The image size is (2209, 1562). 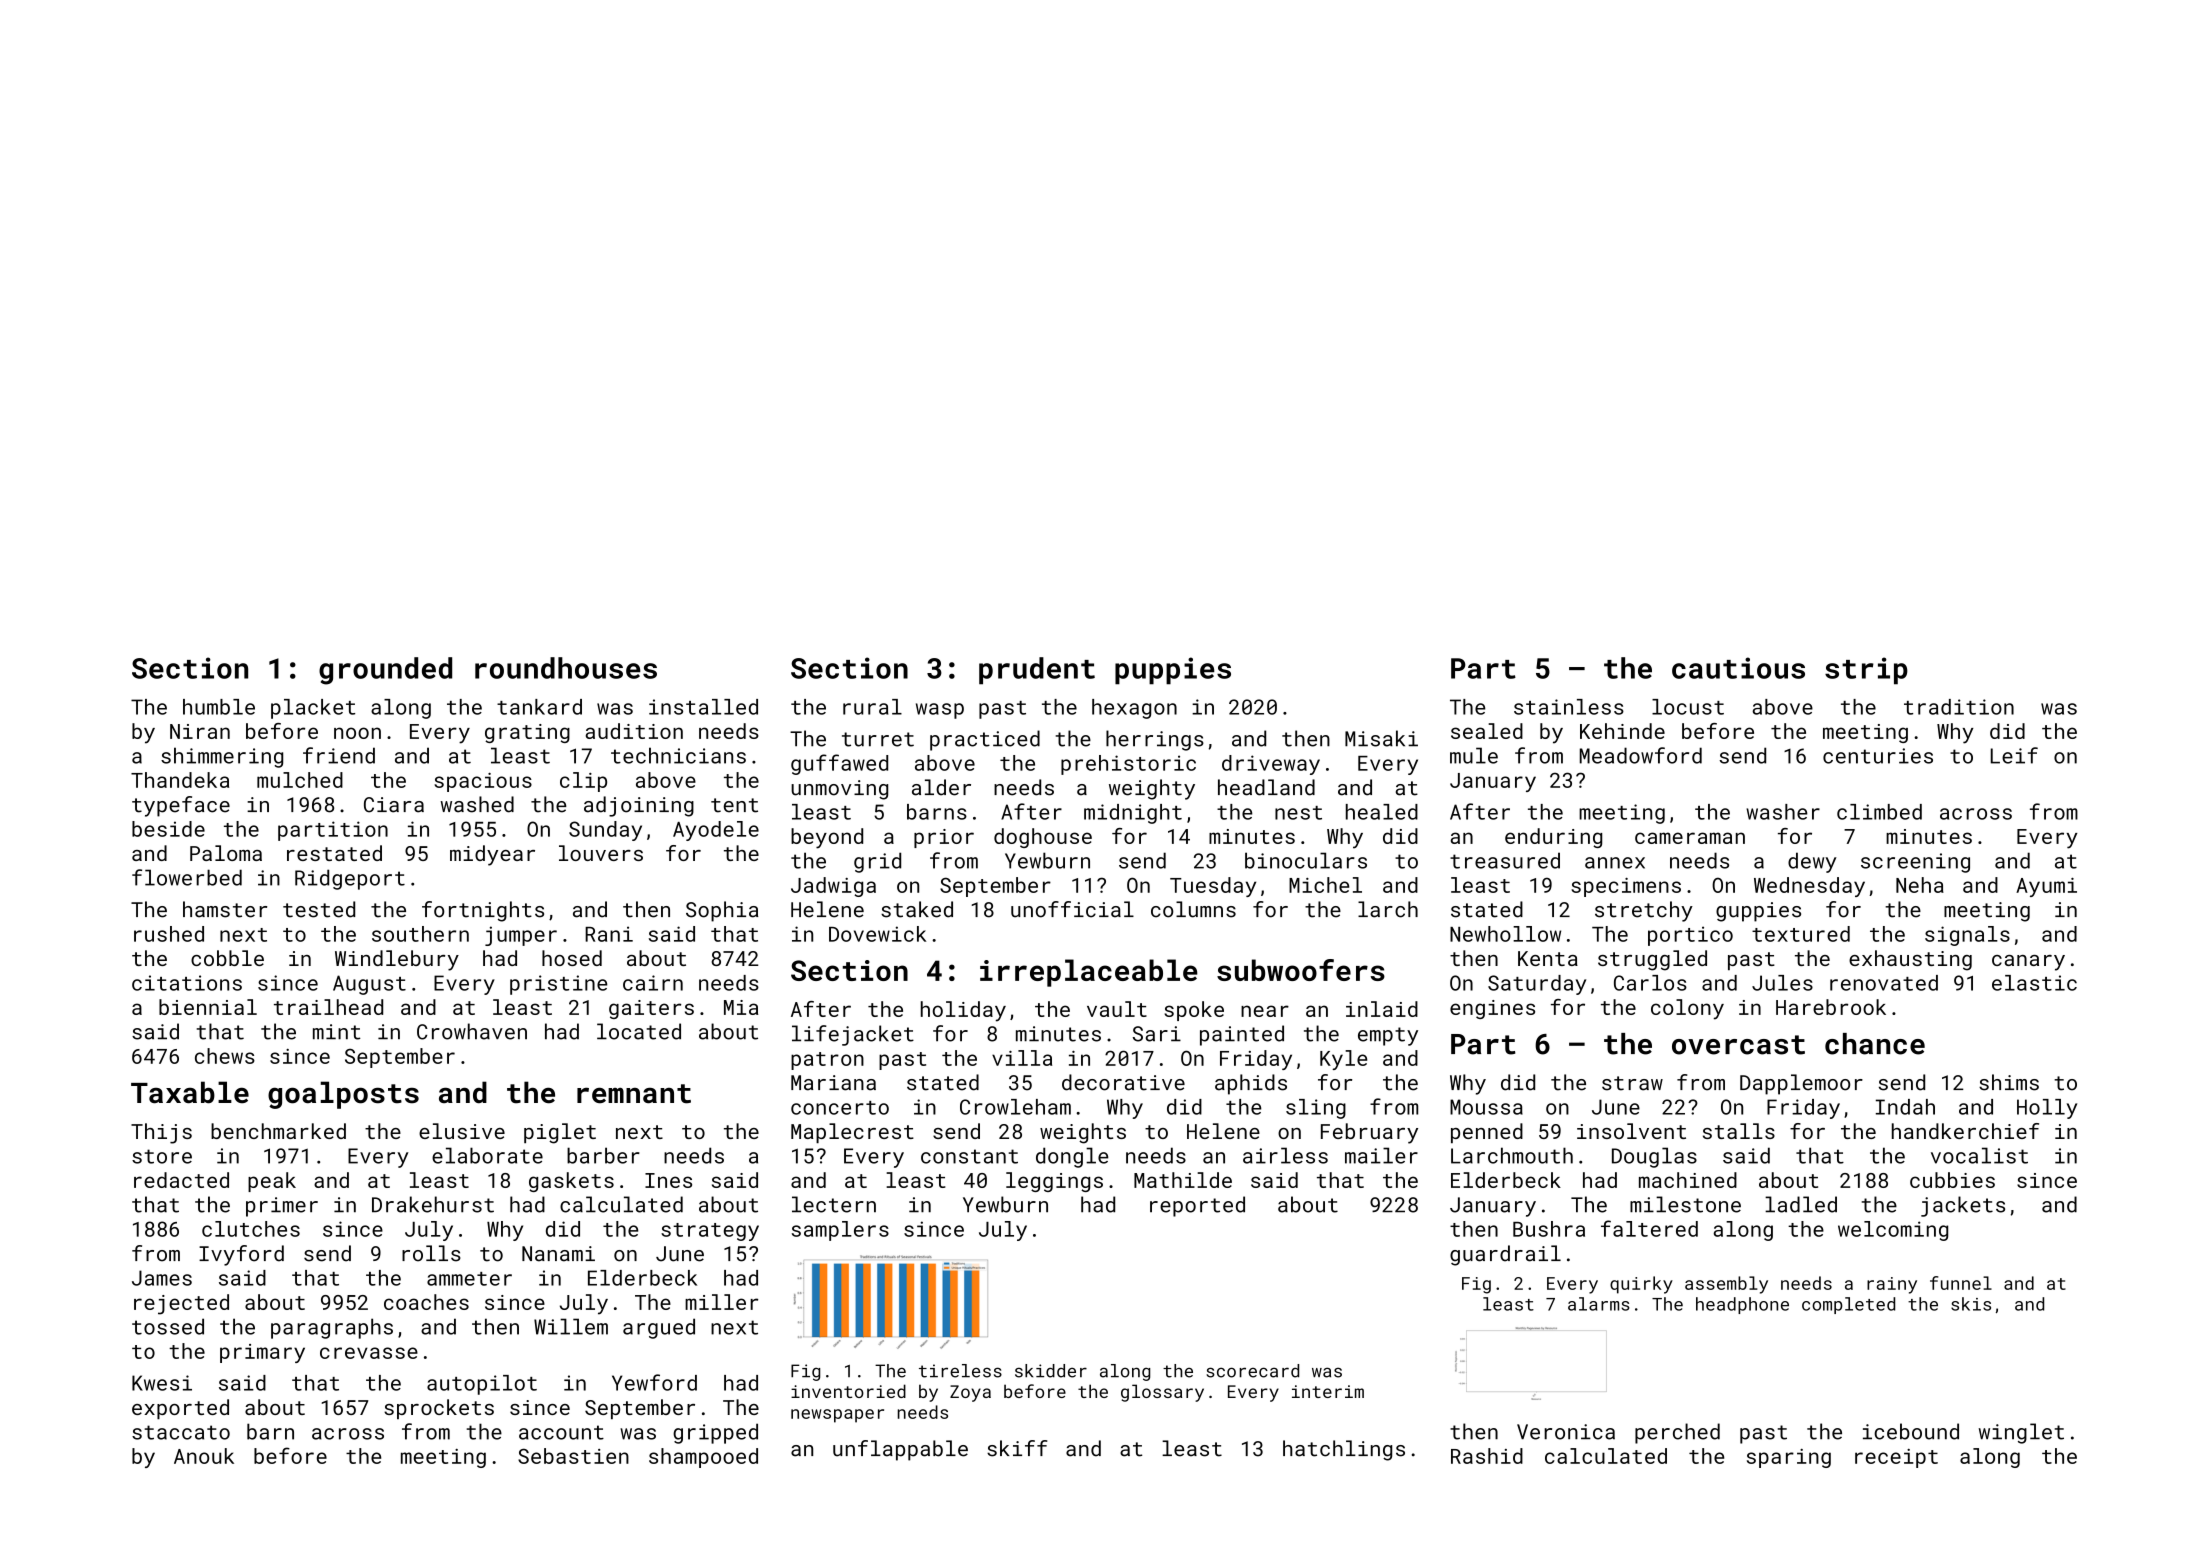 I want to click on subwoofers, so click(x=1301, y=970).
